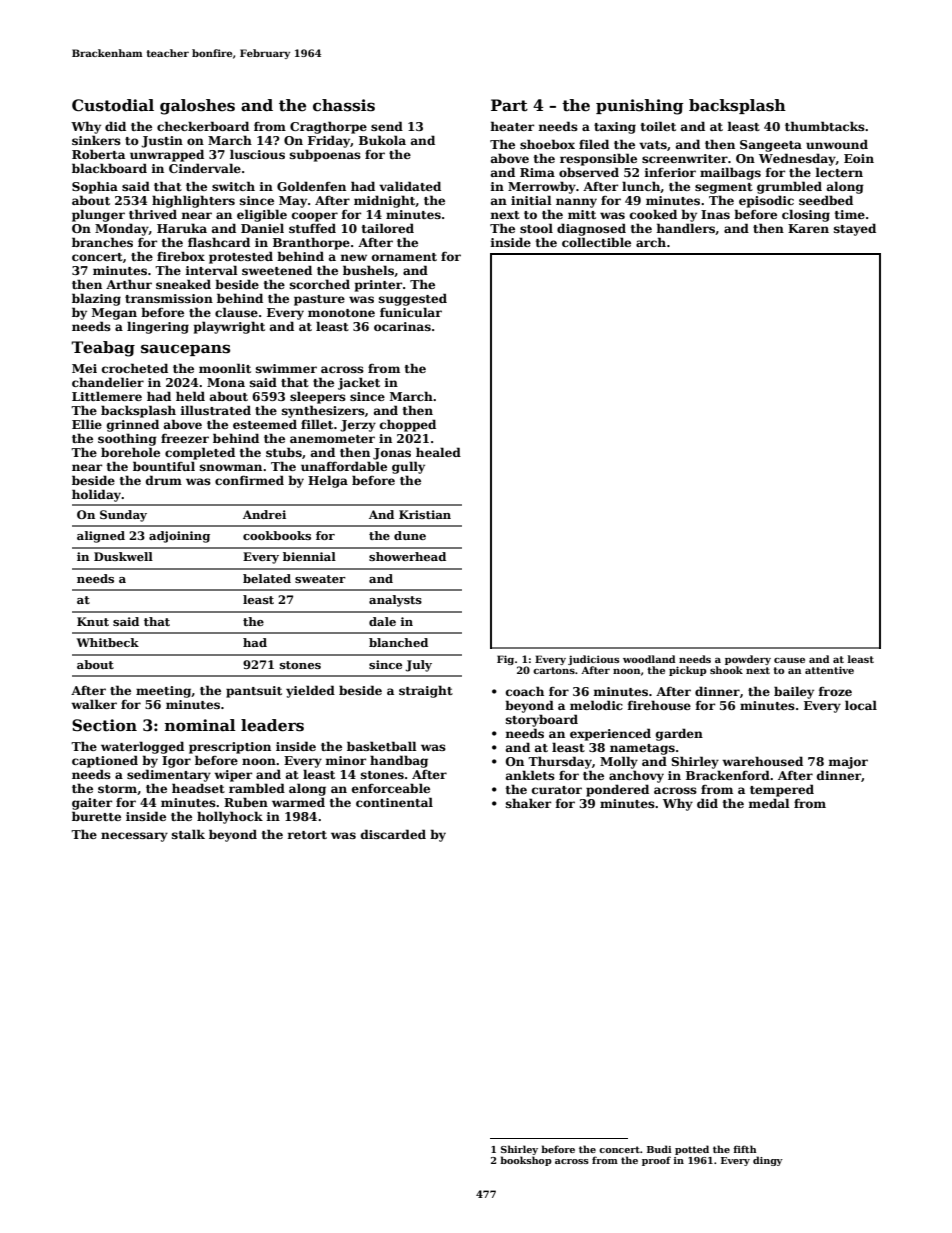  Describe the element at coordinates (640, 107) in the page. I see `punishing` at that location.
